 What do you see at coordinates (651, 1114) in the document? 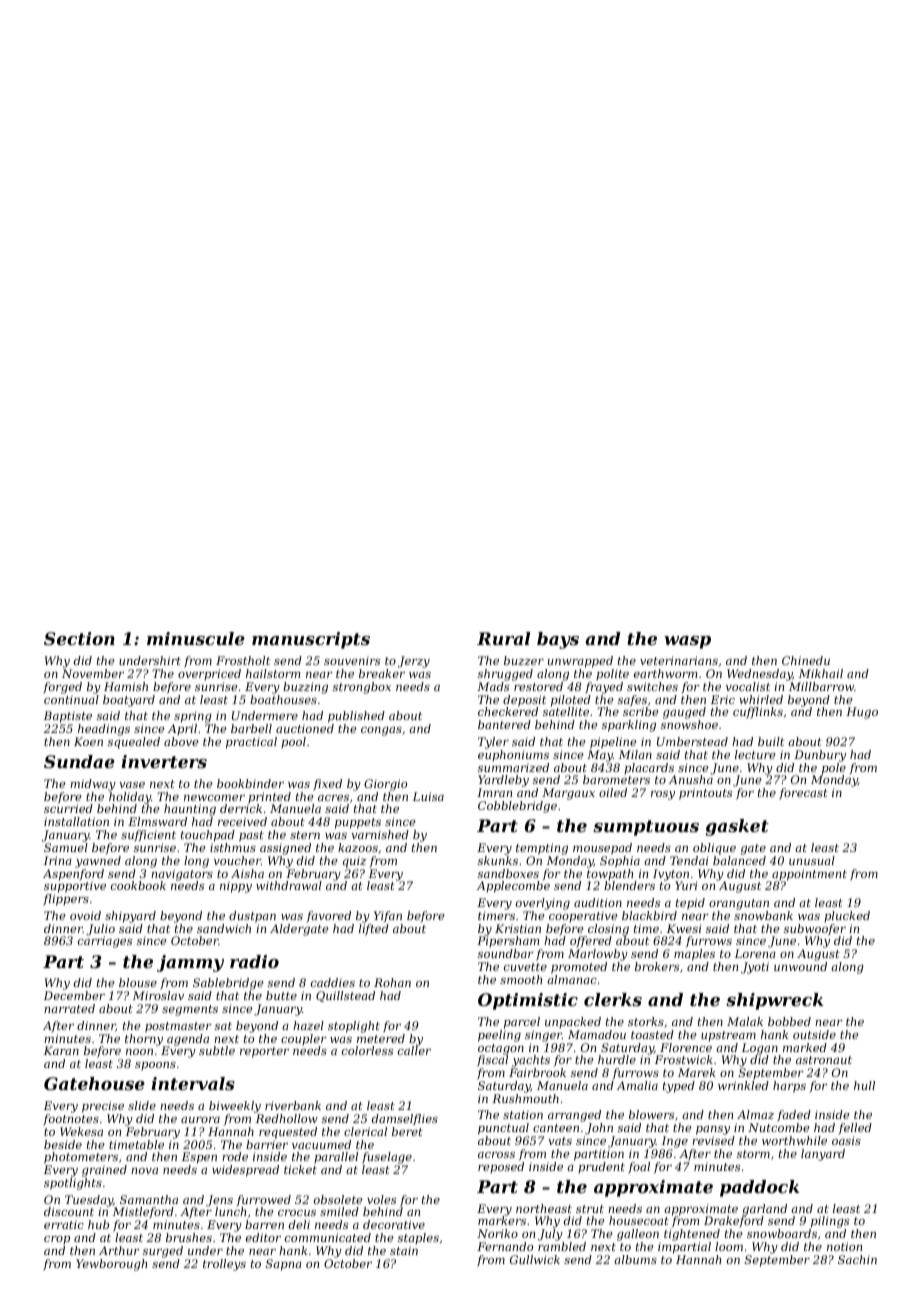
I see `blowers` at bounding box center [651, 1114].
